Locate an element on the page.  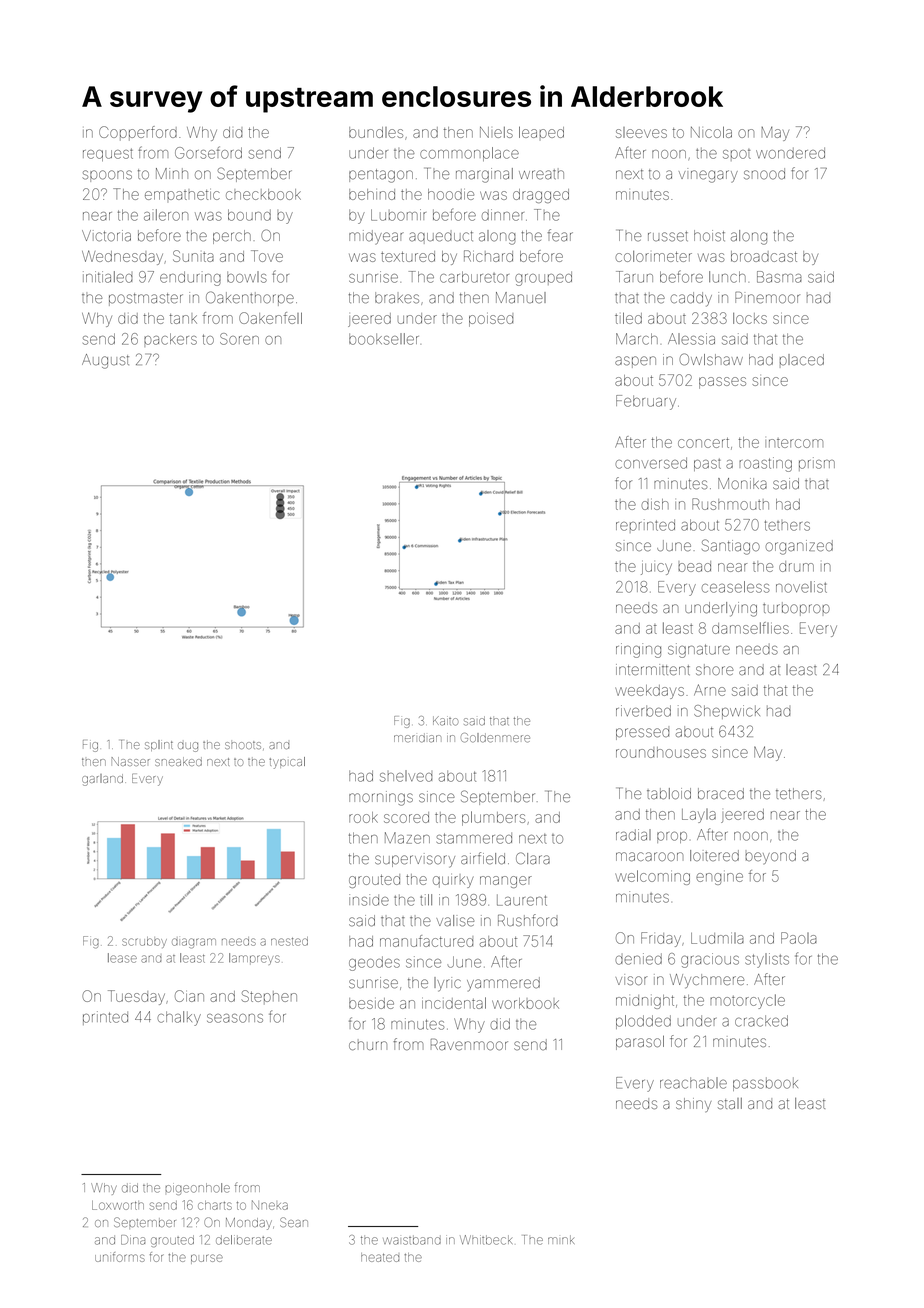
empathetic is located at coordinates (182, 195).
